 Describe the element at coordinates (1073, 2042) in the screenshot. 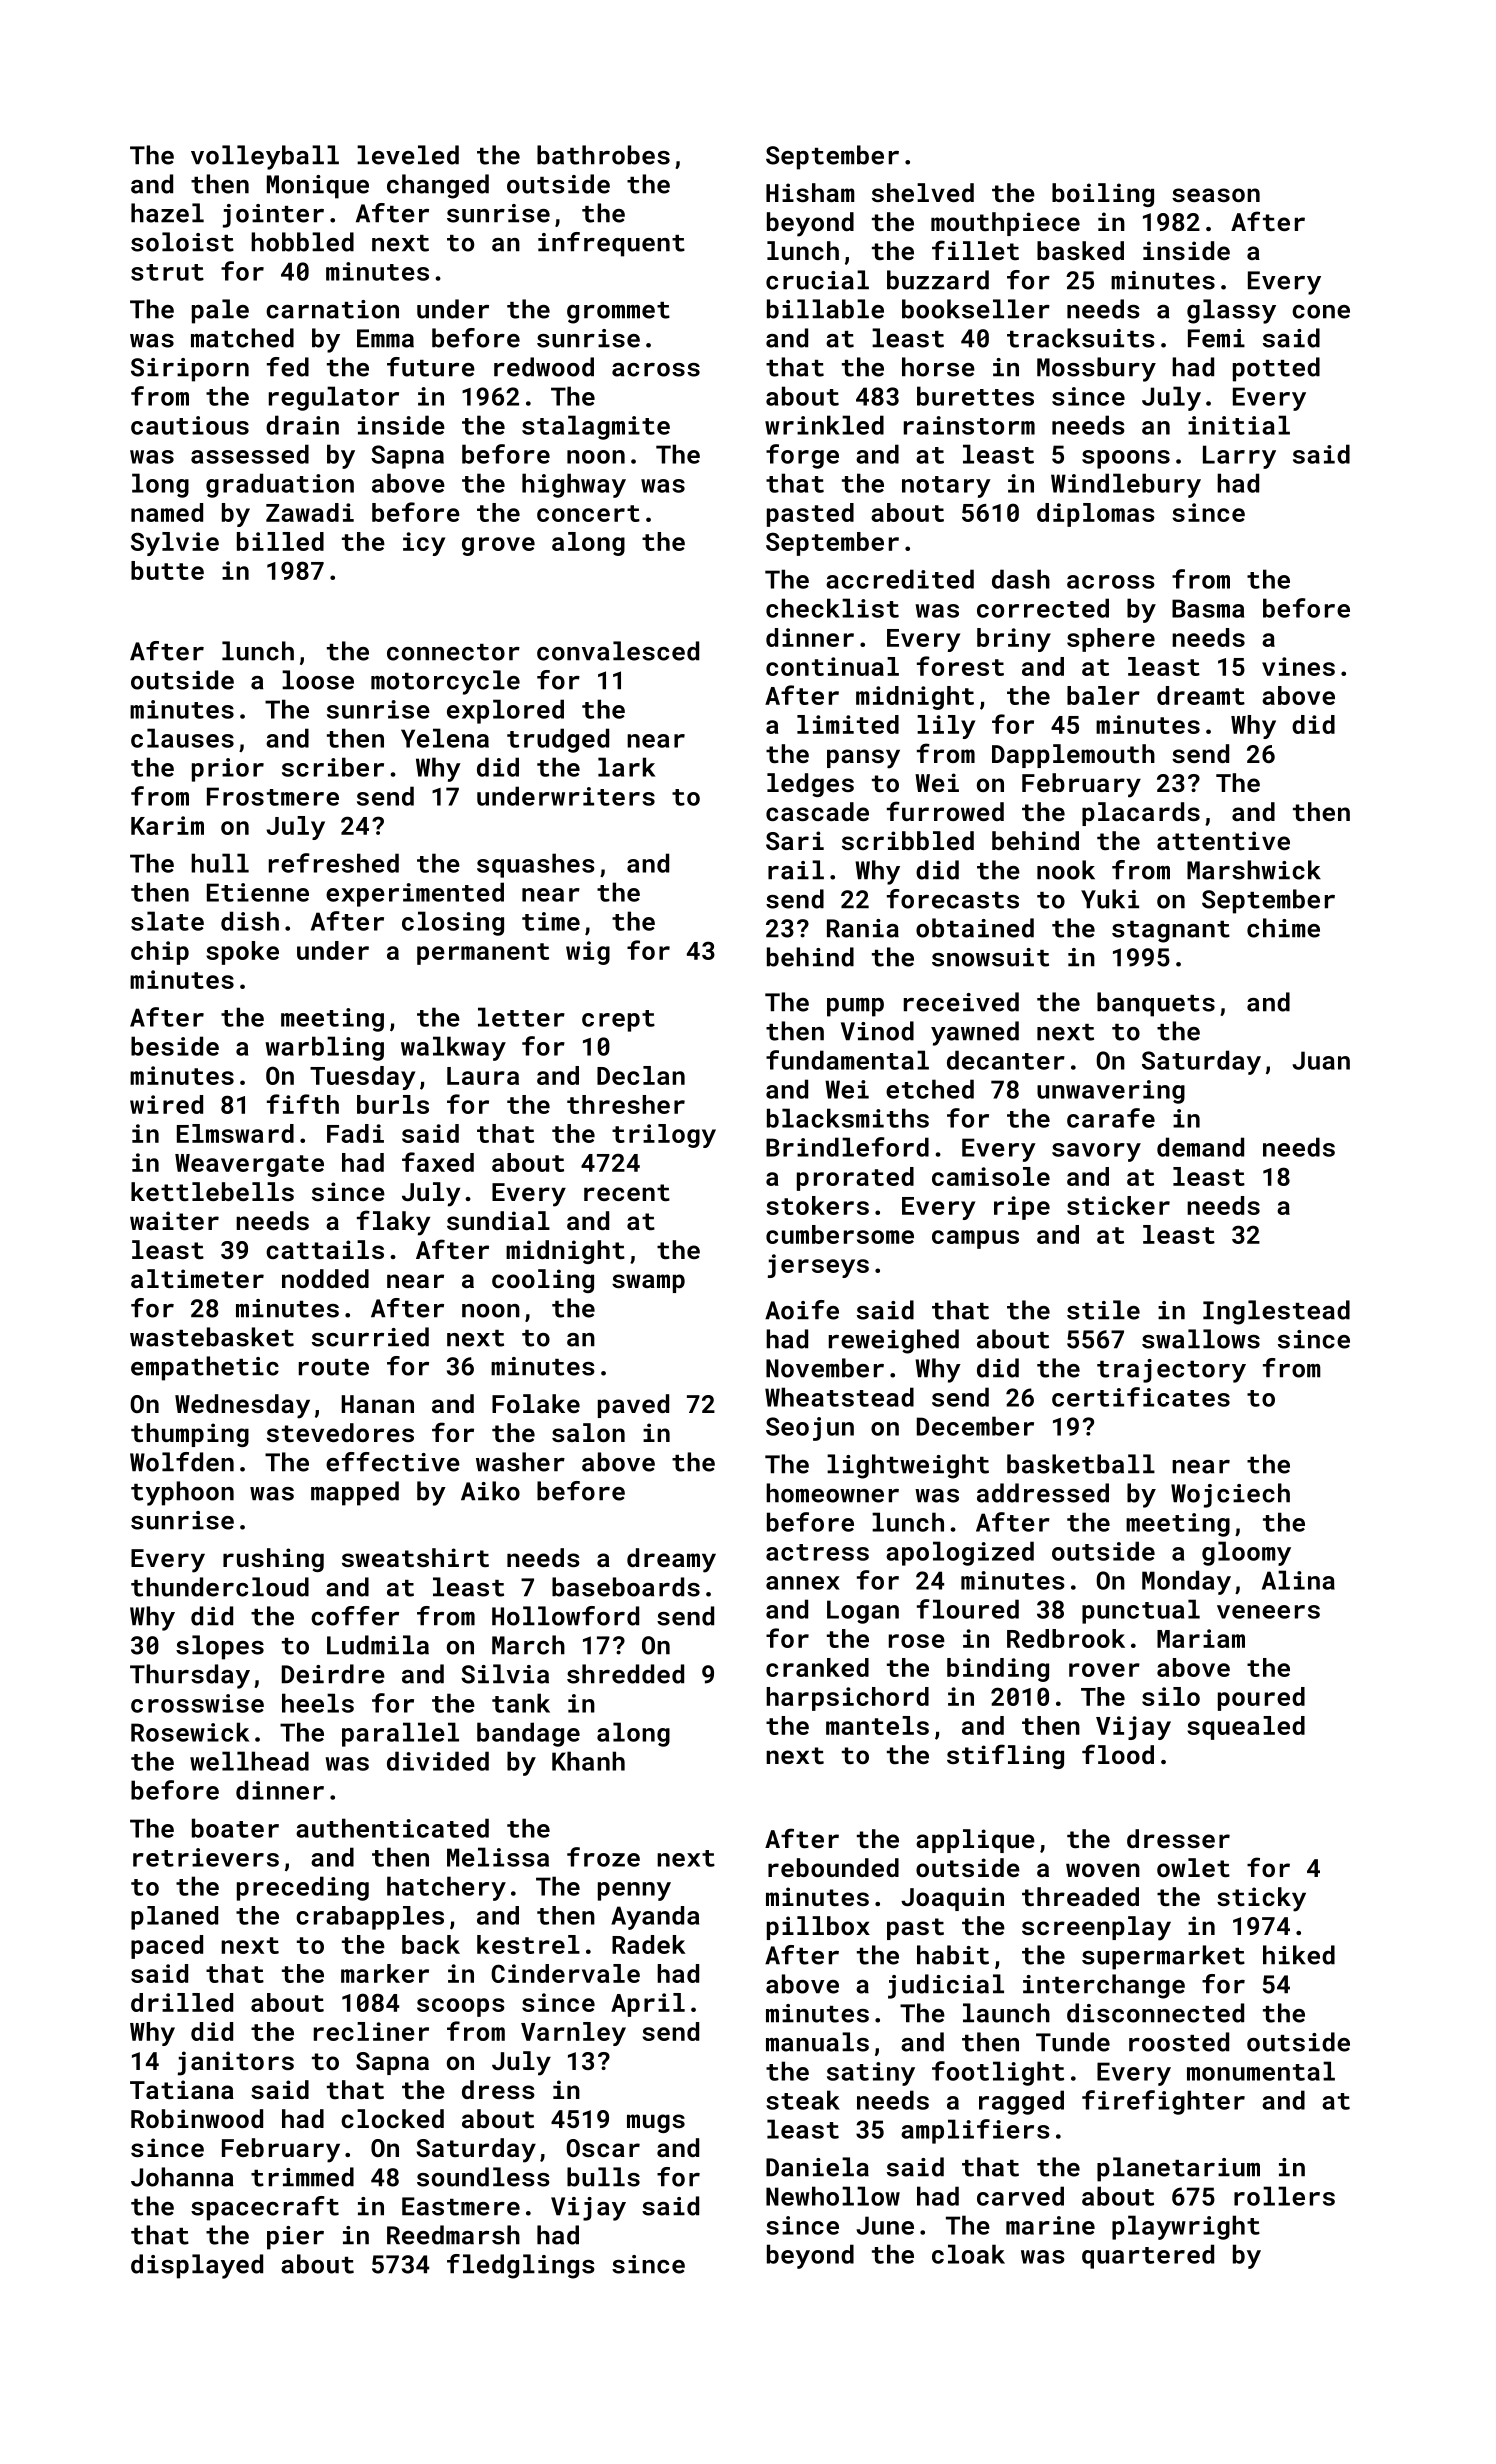

I see `Tunde` at that location.
